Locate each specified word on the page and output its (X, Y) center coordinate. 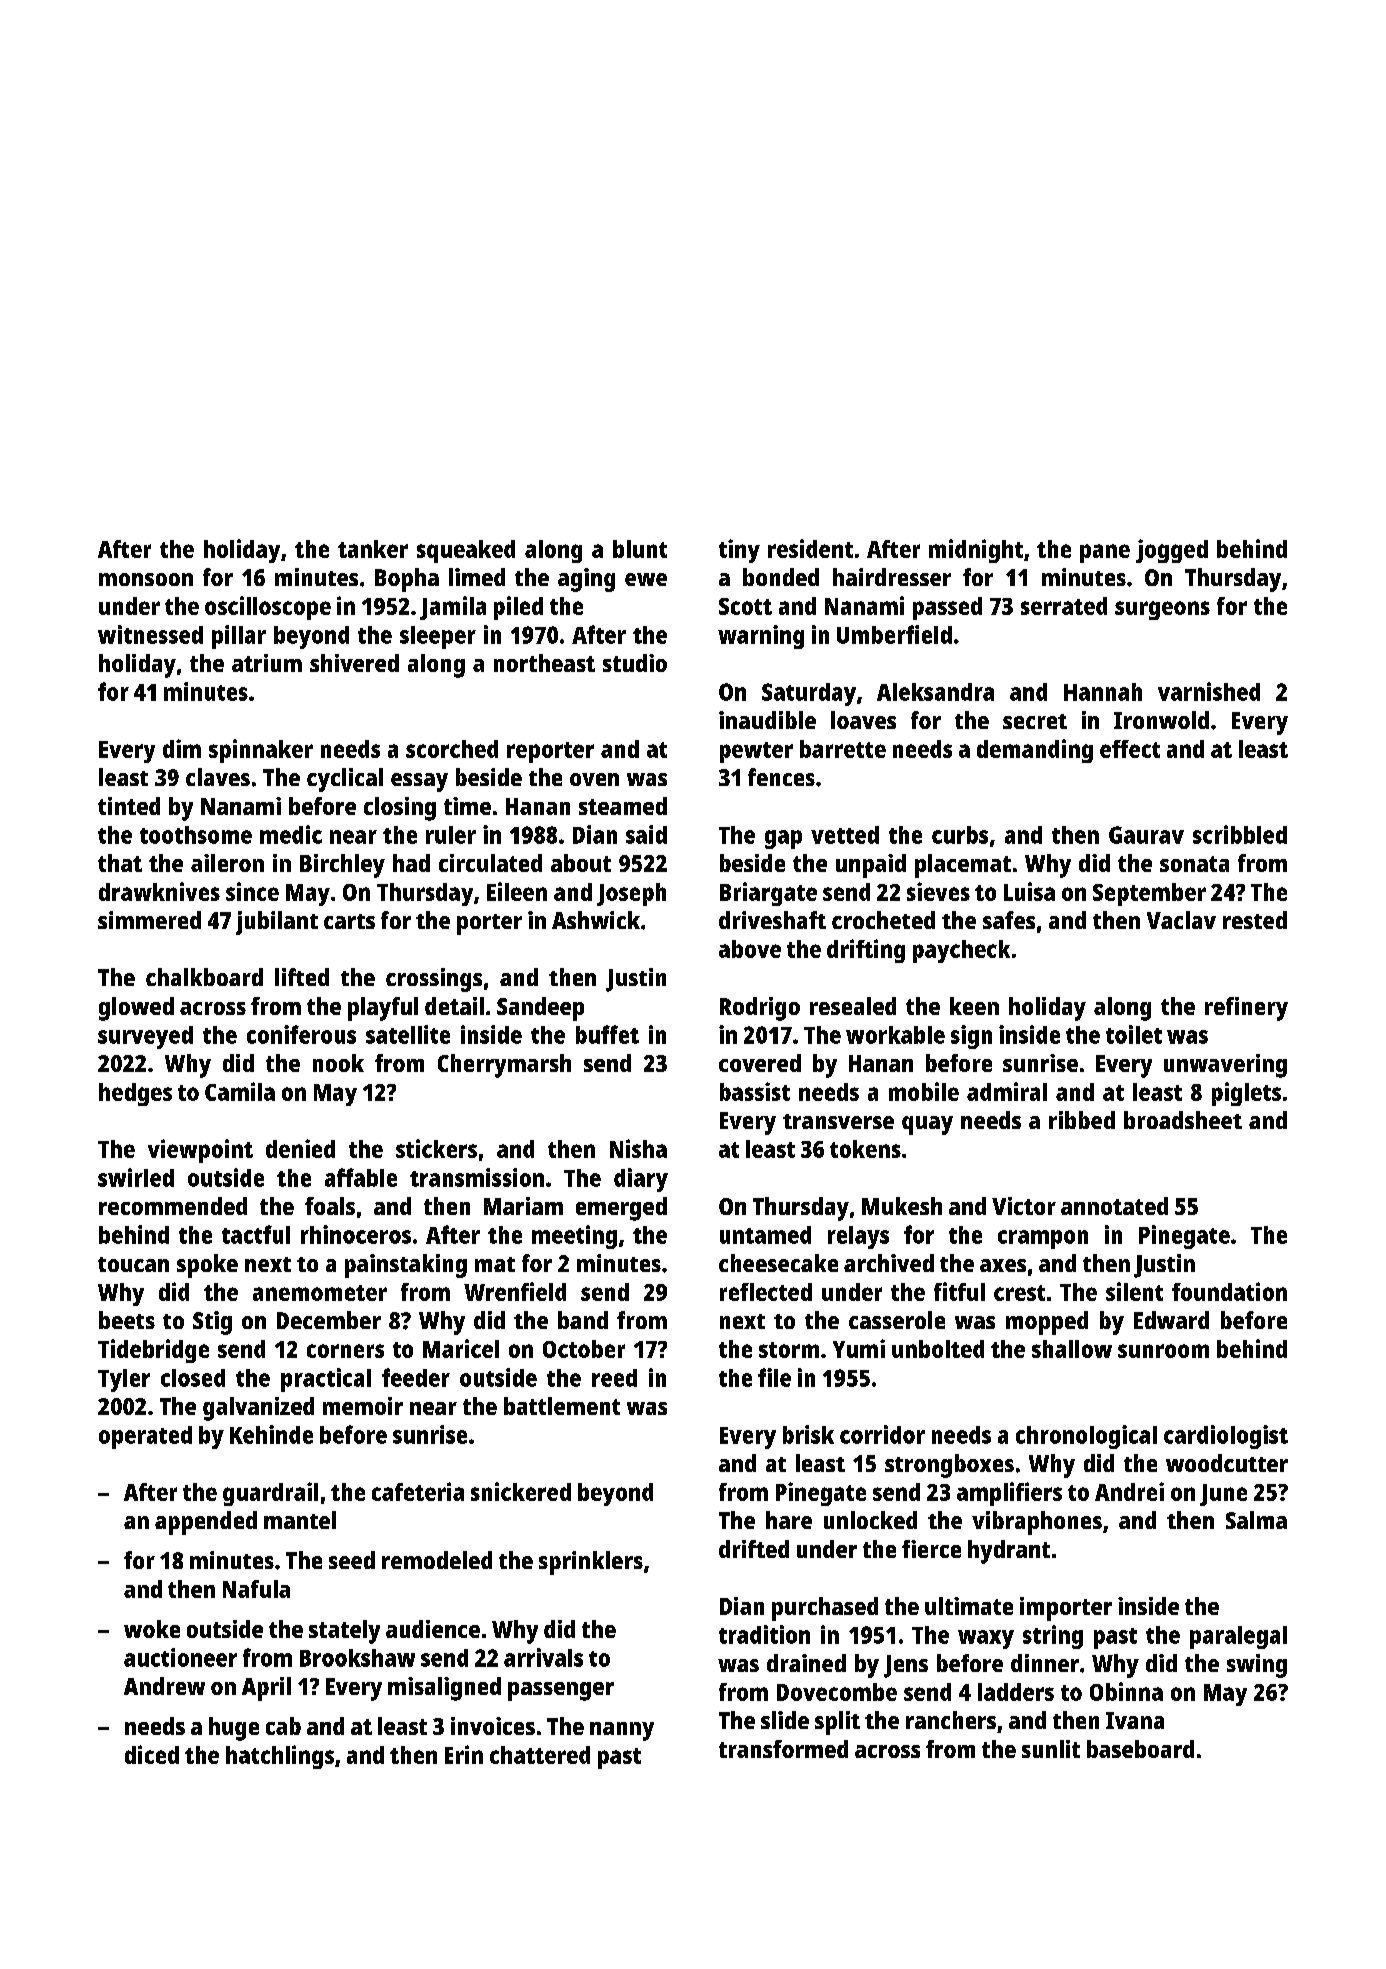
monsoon (146, 579)
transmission (477, 1177)
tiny (739, 551)
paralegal (1238, 1637)
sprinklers (591, 1563)
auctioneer (180, 1657)
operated (145, 1437)
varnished (1209, 691)
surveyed (145, 1037)
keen (974, 1006)
